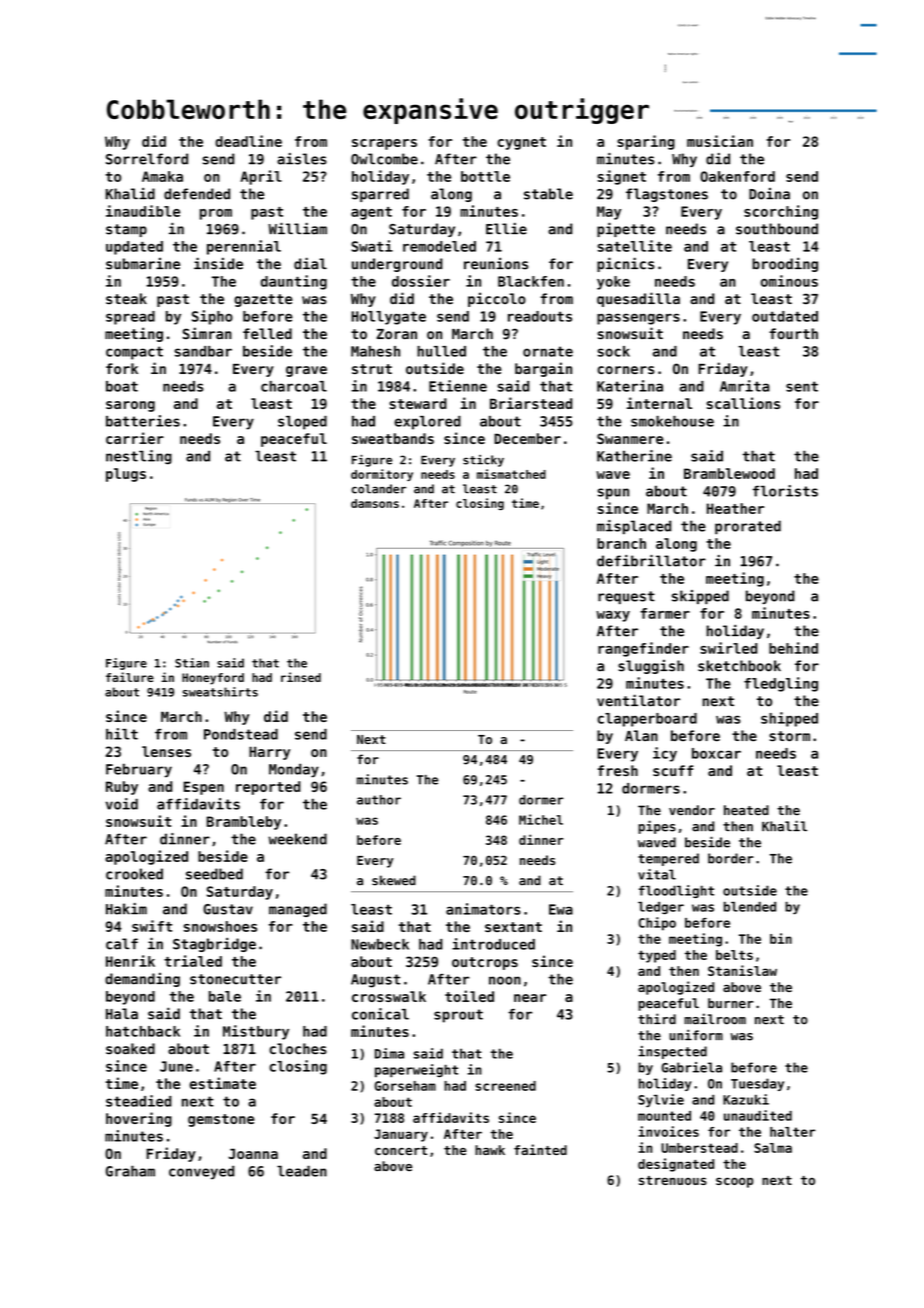 This screenshot has height=1308, width=924. Describe the element at coordinates (379, 800) in the screenshot. I see `author` at that location.
